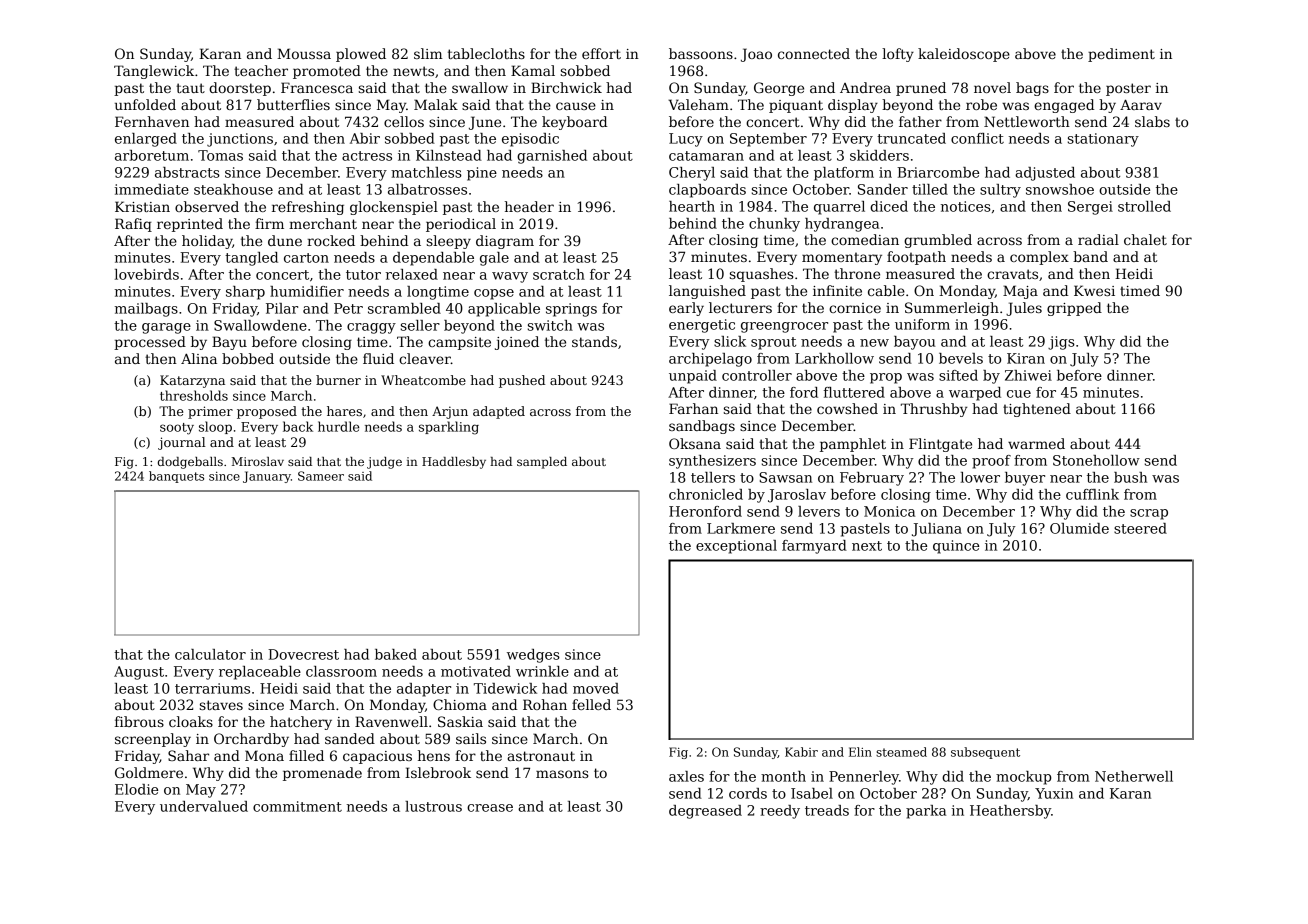 The height and width of the screenshot is (924, 1308). I want to click on conflict, so click(977, 138).
